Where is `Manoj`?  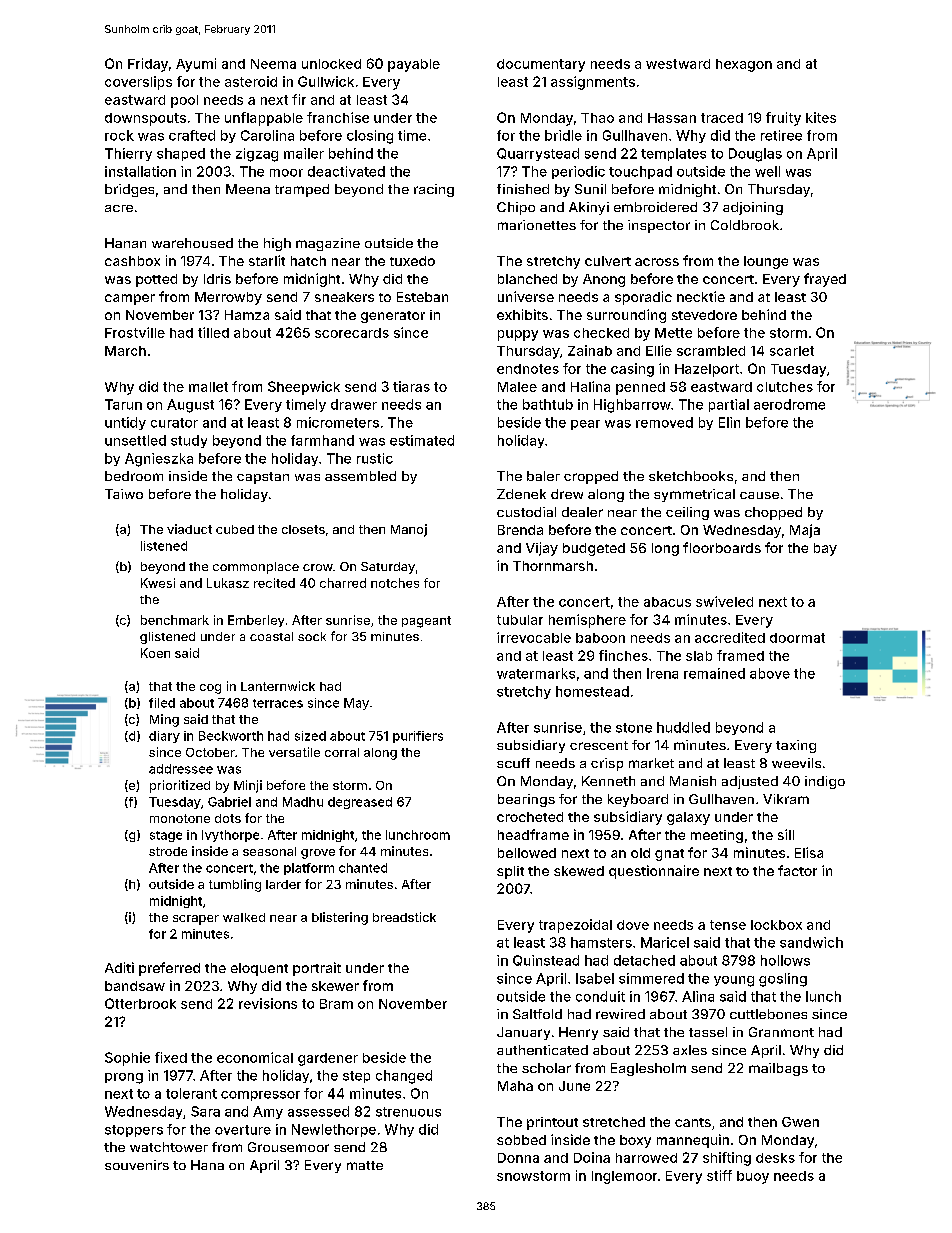
Manoj is located at coordinates (409, 530).
